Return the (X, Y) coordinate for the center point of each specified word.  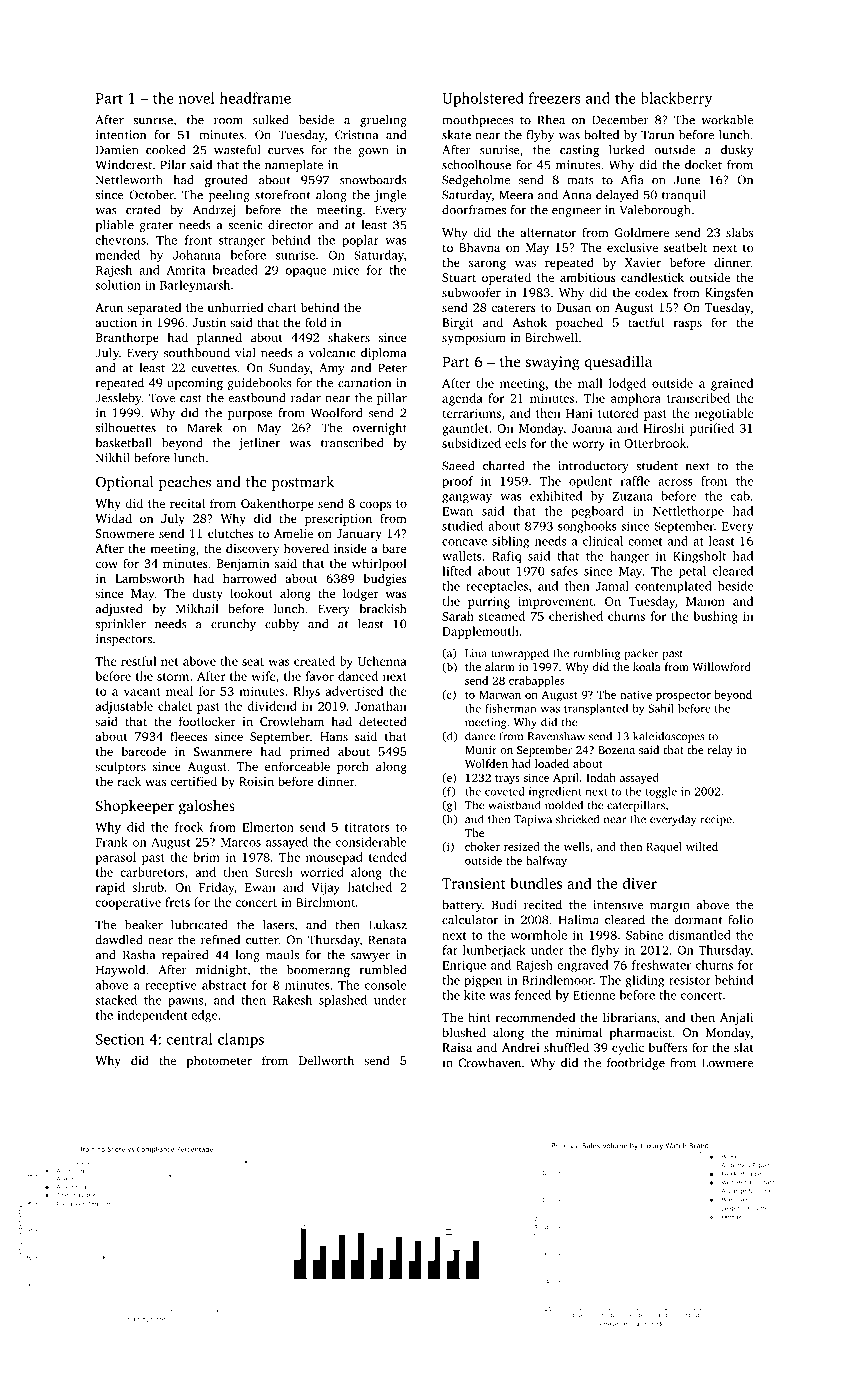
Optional (124, 483)
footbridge (636, 1064)
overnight (380, 429)
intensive (618, 905)
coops (375, 506)
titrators (367, 827)
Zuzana (632, 496)
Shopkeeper (135, 807)
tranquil (684, 196)
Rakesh (292, 1000)
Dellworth (326, 1060)
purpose (250, 415)
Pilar (173, 165)
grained (732, 384)
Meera (516, 195)
